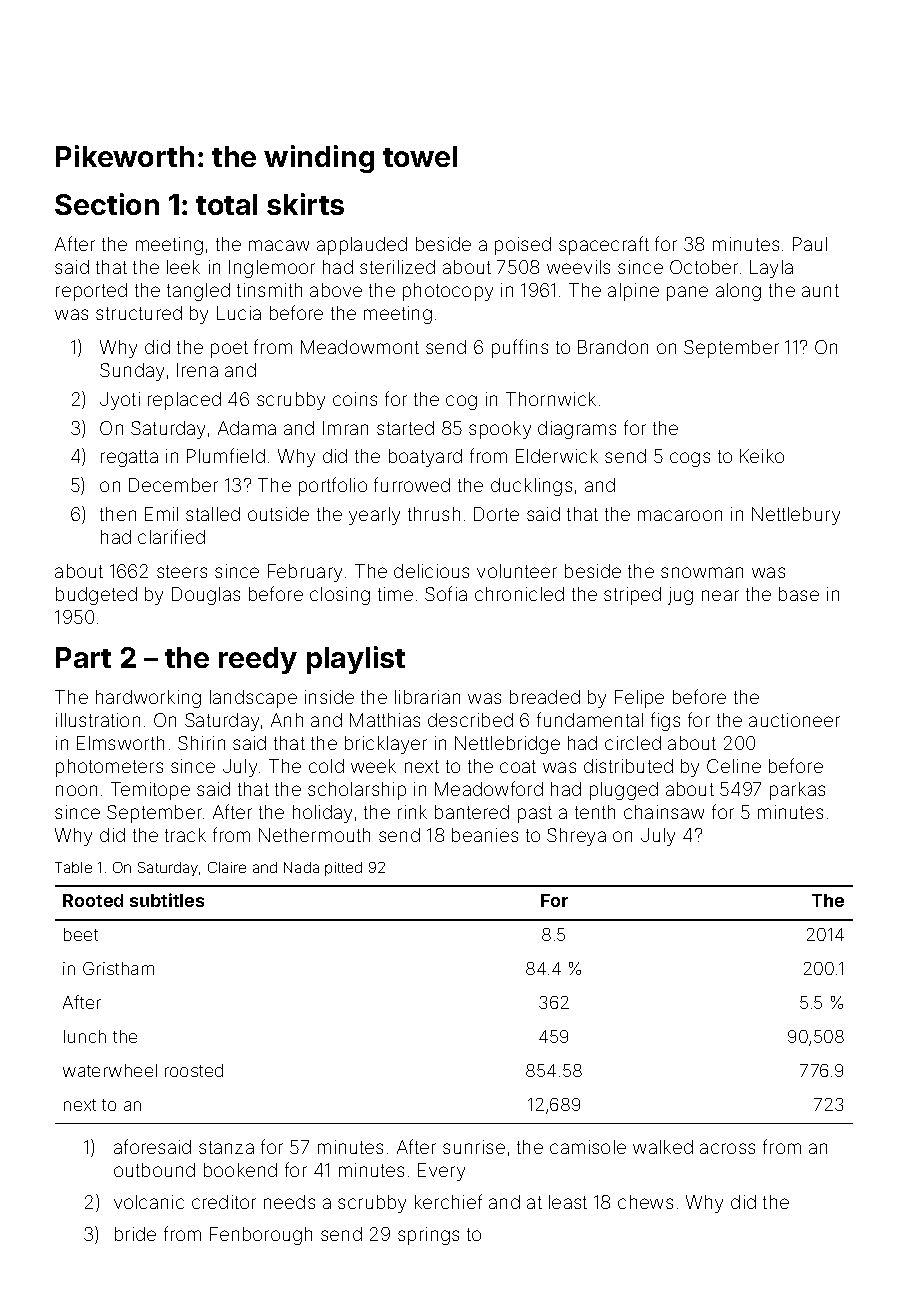 The width and height of the screenshot is (908, 1316). Describe the element at coordinates (428, 1236) in the screenshot. I see `springs` at that location.
